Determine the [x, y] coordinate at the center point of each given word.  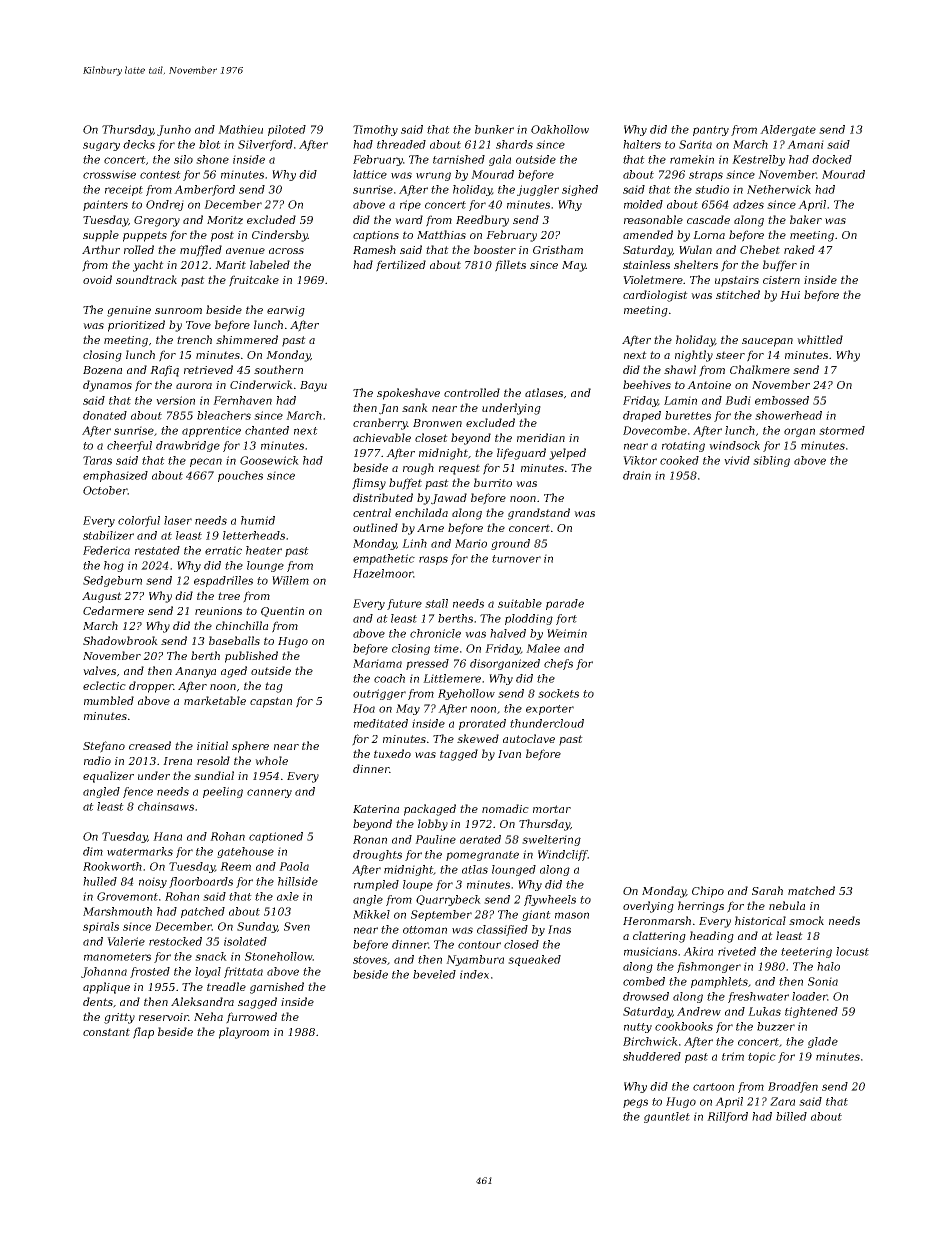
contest [160, 175]
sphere [250, 747]
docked [832, 159]
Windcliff [563, 855]
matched [811, 890]
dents [98, 1001]
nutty [638, 1028]
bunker [494, 129]
